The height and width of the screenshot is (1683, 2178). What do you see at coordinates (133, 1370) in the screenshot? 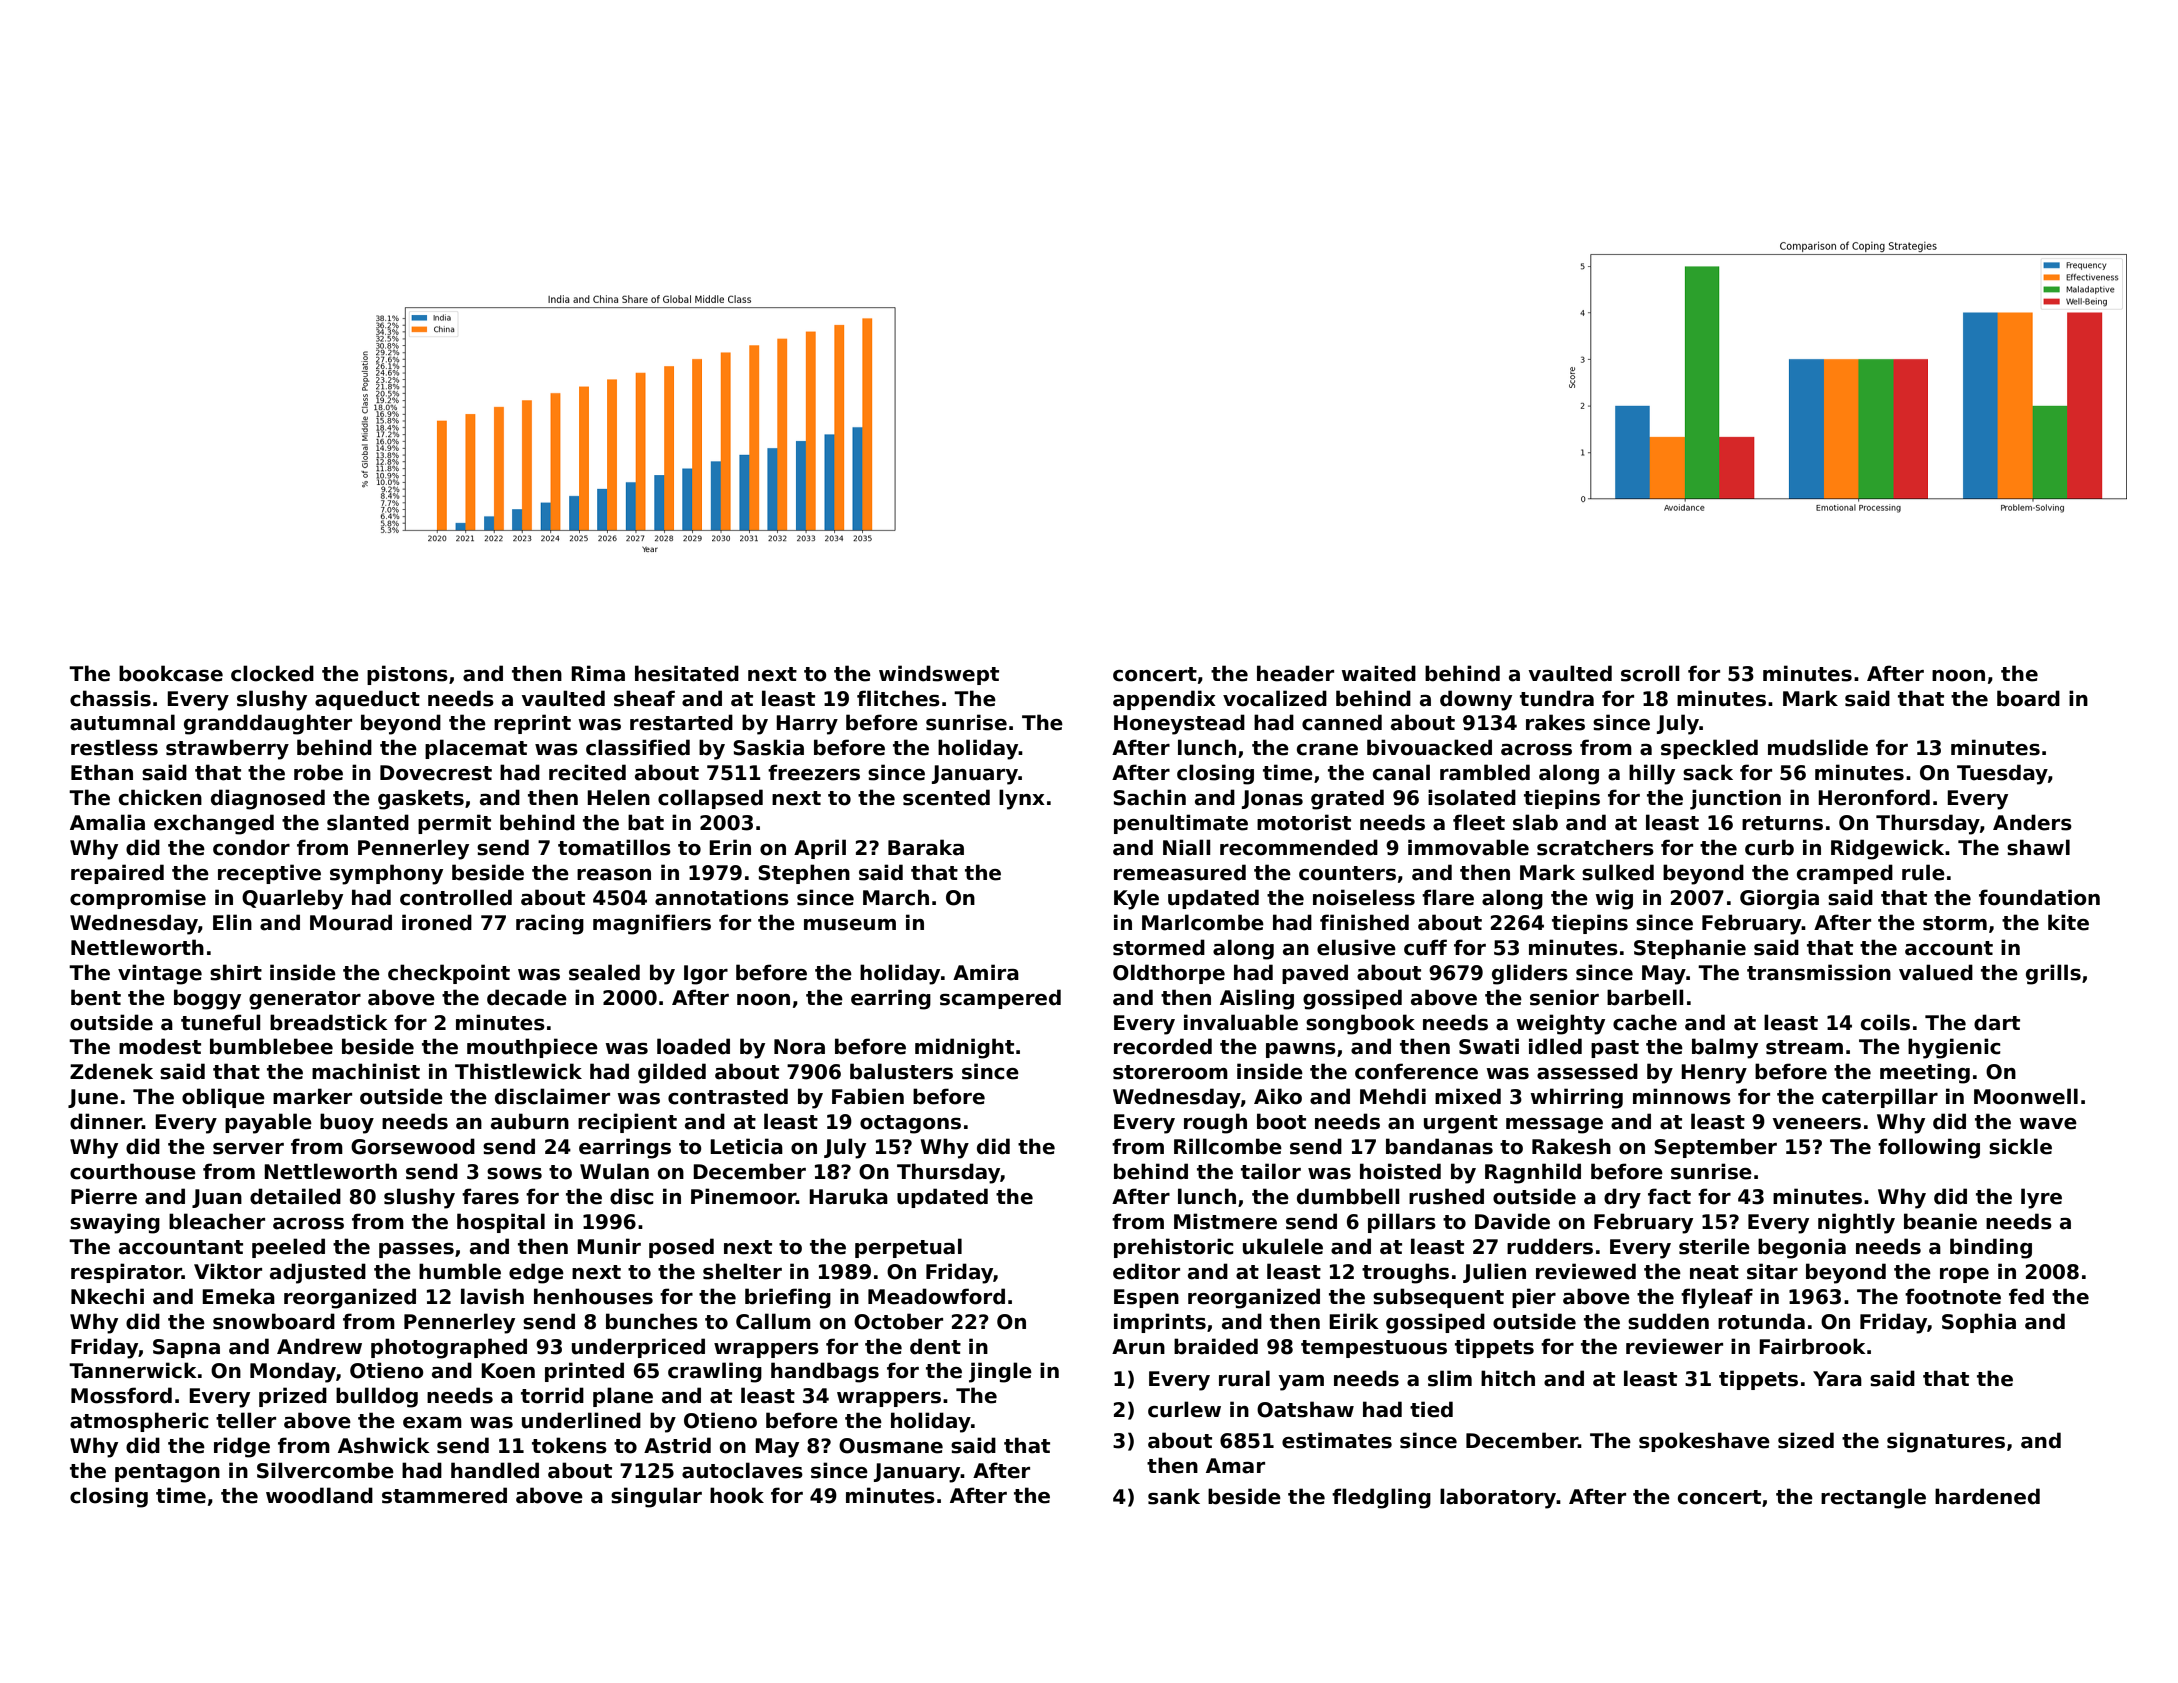
I see `Tannerwick` at bounding box center [133, 1370].
